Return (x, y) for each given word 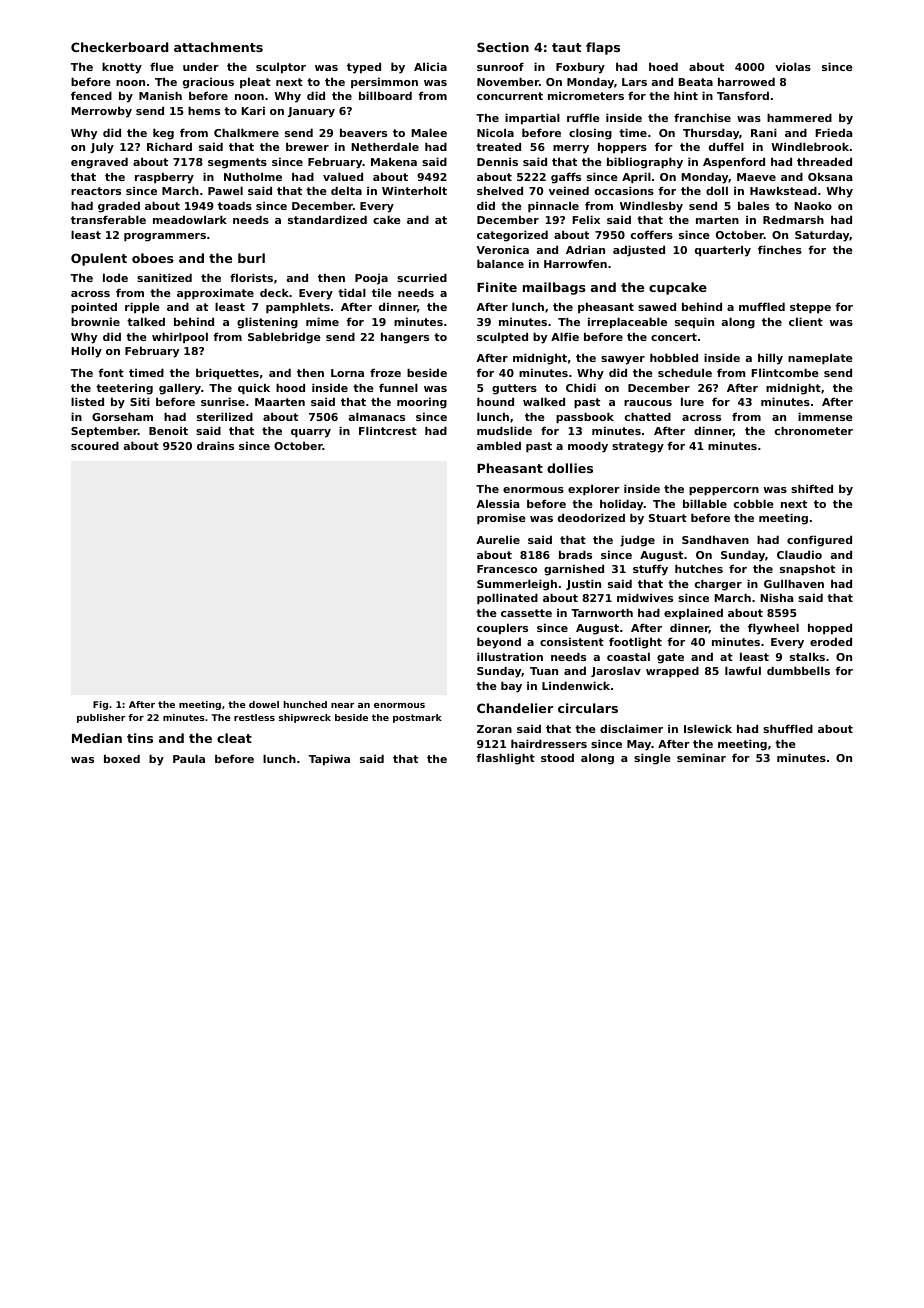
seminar (701, 757)
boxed (122, 758)
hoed (663, 66)
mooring (422, 403)
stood (557, 757)
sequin (694, 323)
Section (503, 47)
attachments (218, 47)
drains (215, 445)
